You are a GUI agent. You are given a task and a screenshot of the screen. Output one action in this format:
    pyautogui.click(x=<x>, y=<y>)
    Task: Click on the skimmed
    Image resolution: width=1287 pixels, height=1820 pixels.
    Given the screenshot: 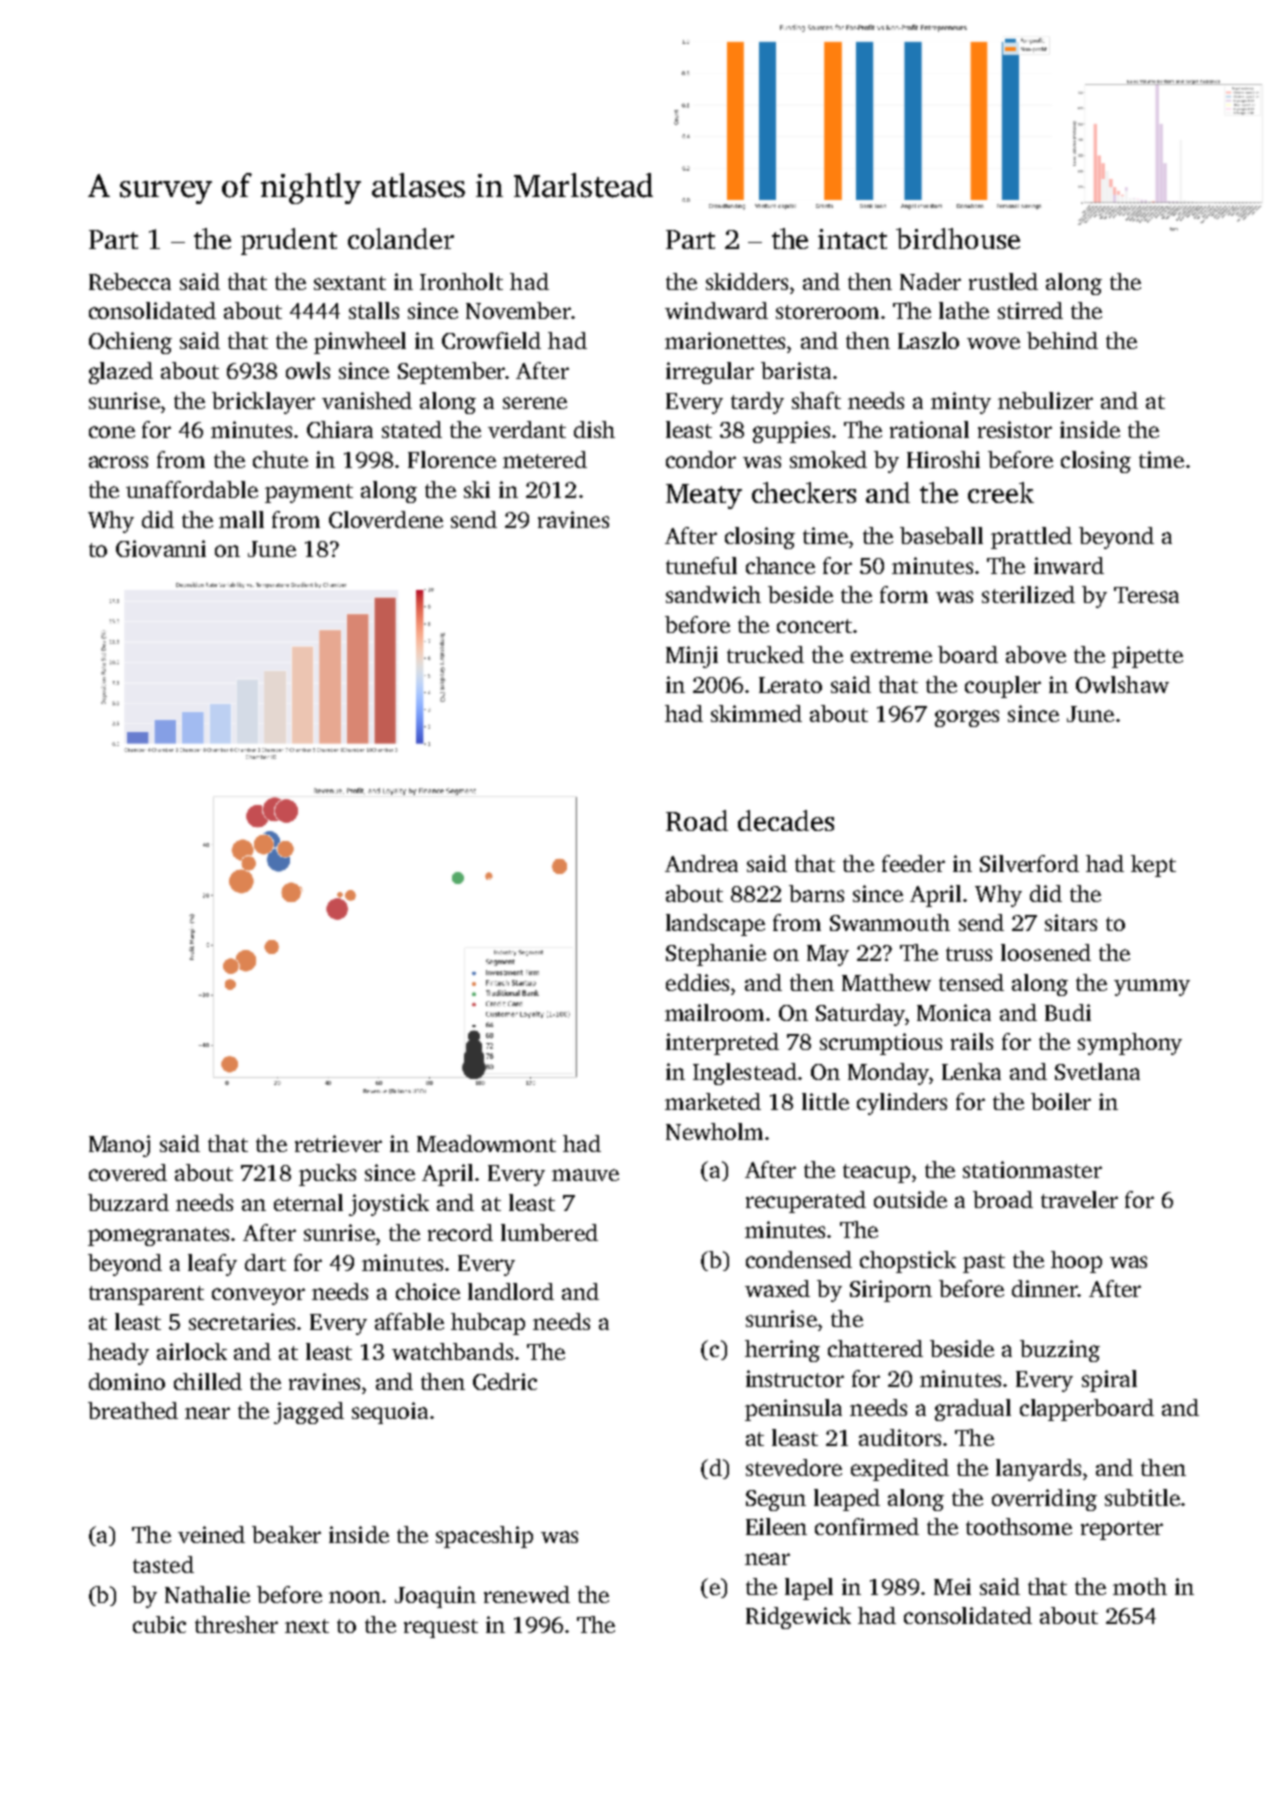 What is the action you would take?
    pyautogui.click(x=756, y=713)
